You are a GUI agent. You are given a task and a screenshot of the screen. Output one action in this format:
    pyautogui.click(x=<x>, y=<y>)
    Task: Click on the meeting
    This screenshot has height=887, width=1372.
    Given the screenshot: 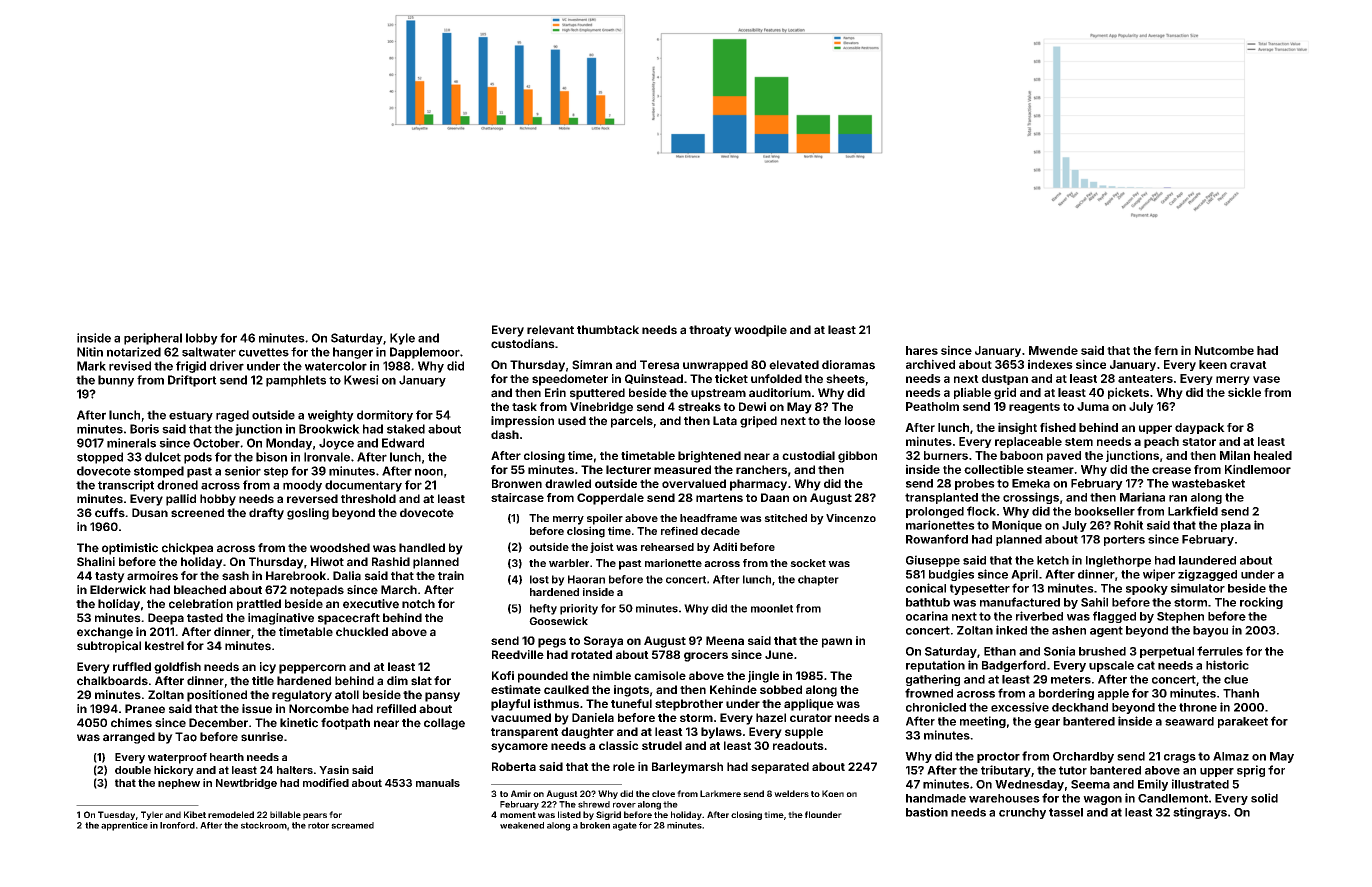 What is the action you would take?
    pyautogui.click(x=983, y=722)
